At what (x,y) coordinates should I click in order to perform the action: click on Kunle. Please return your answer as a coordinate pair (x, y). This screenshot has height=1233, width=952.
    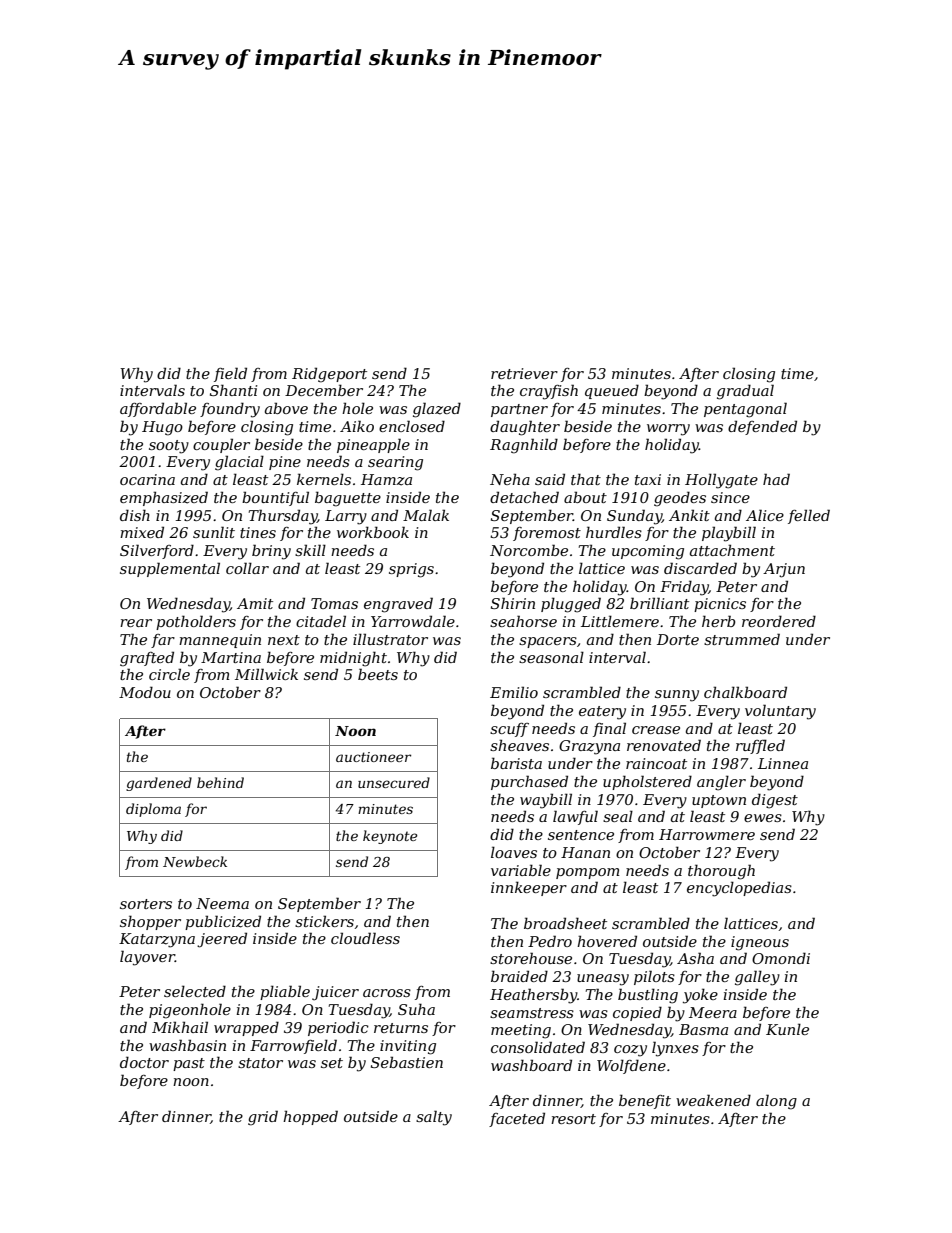
    Looking at the image, I should click on (787, 1029).
